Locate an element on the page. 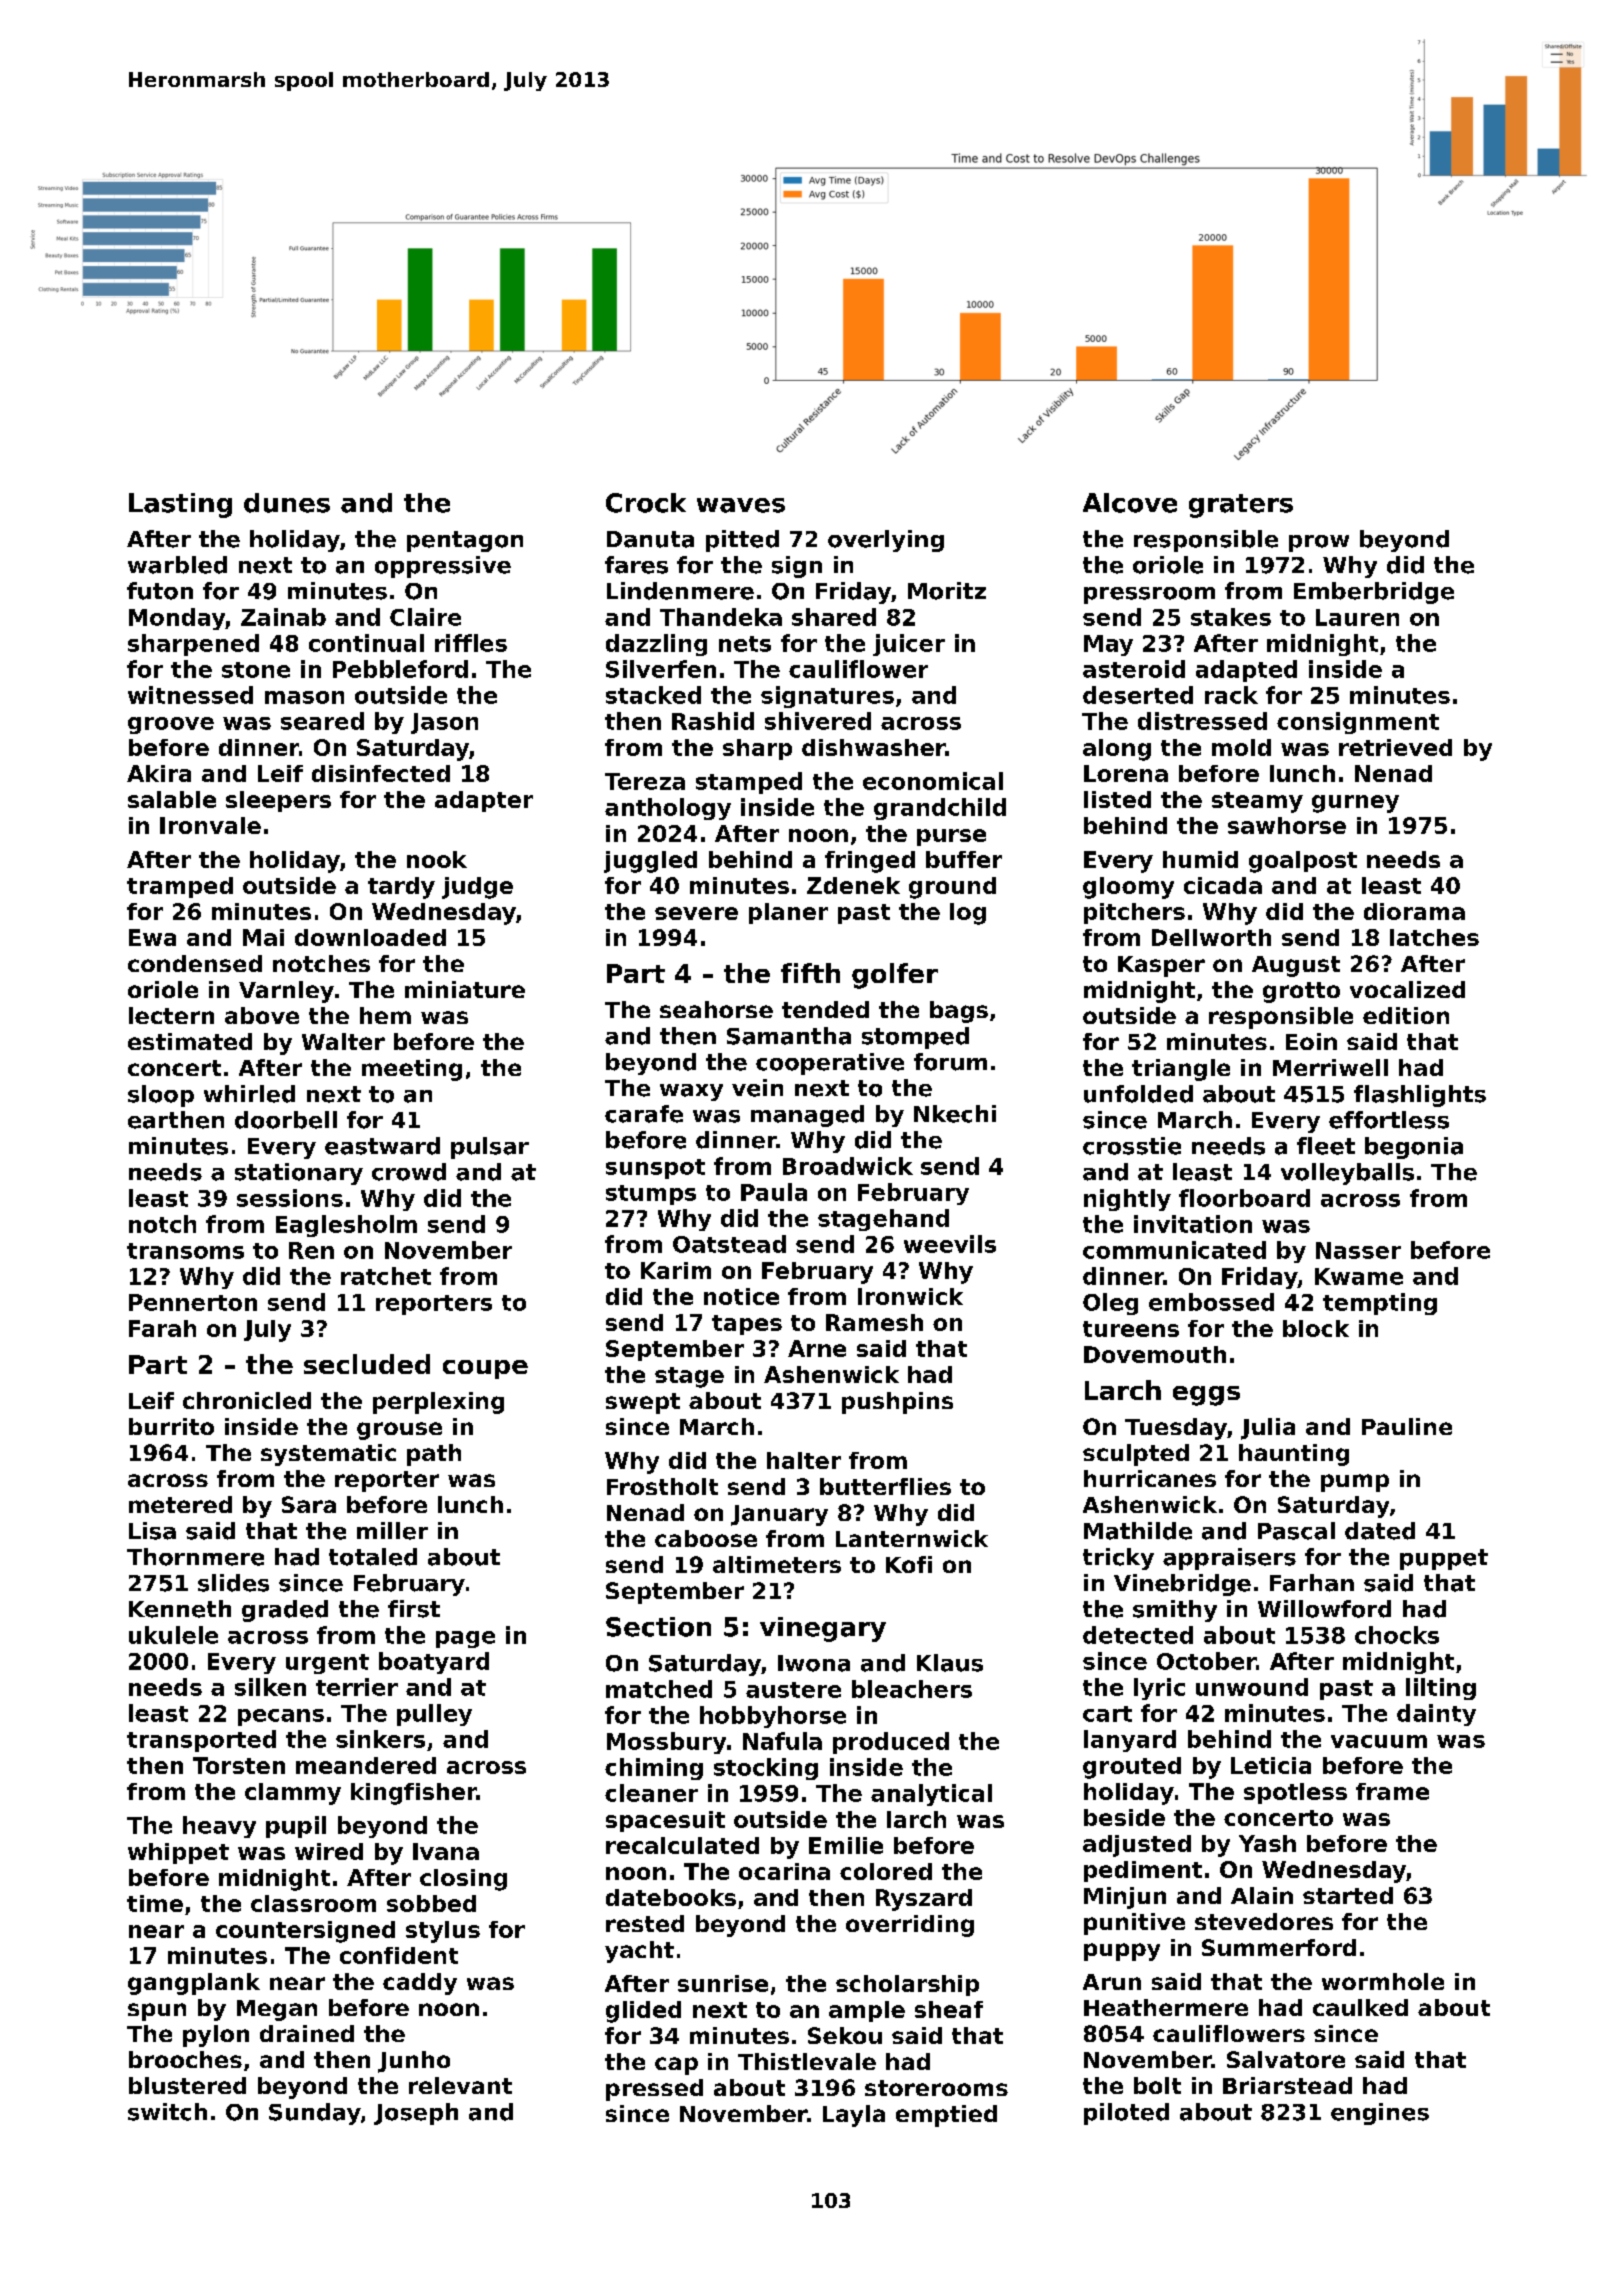 This image has width=1620, height=2292. Lasting is located at coordinates (180, 505).
